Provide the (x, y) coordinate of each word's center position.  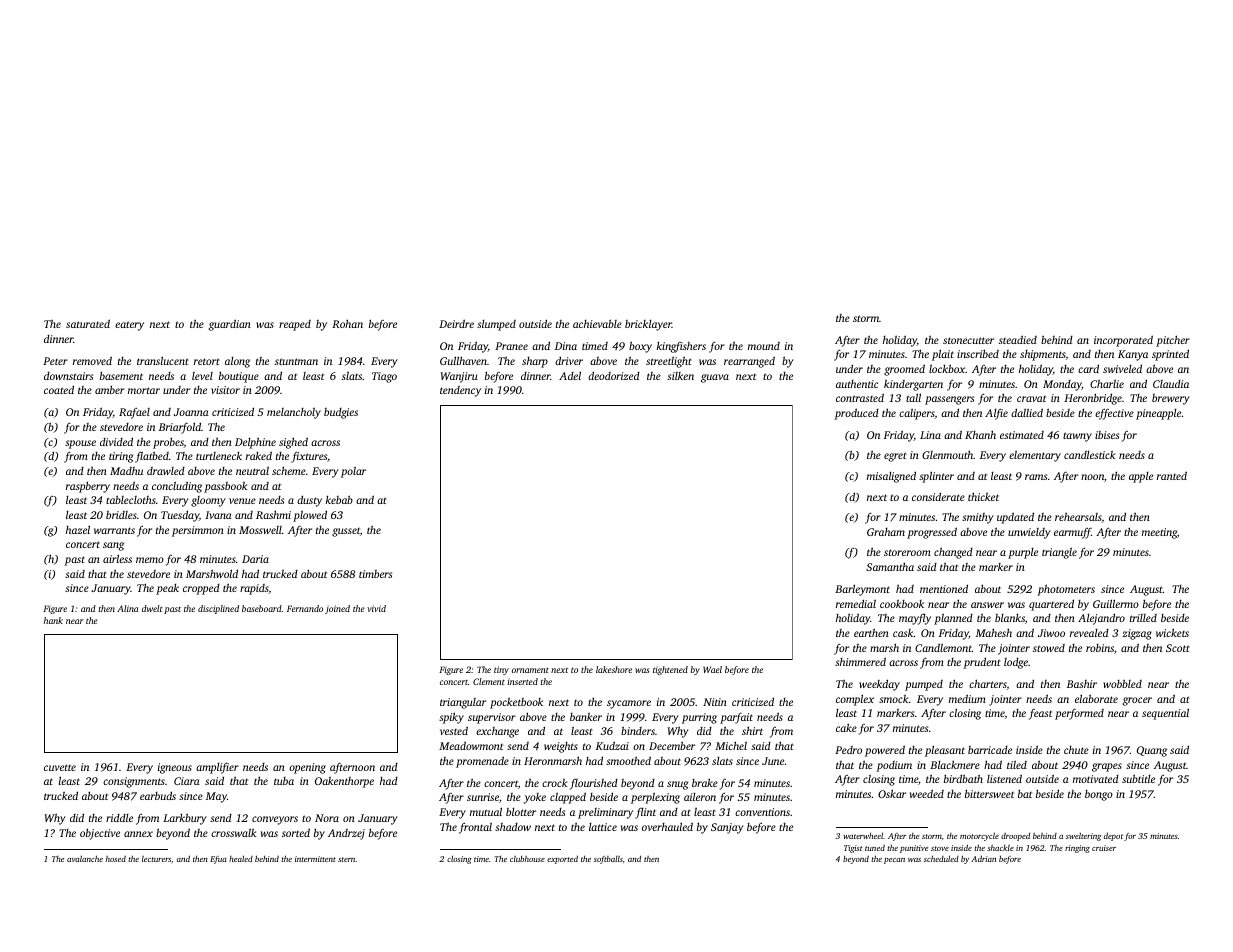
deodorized (614, 375)
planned (953, 619)
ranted (1172, 475)
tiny (501, 670)
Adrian (983, 858)
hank (53, 620)
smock (894, 699)
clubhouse (527, 859)
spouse (80, 444)
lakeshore (614, 669)
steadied (1018, 339)
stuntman (296, 361)
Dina (566, 346)
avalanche (85, 858)
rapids (254, 589)
